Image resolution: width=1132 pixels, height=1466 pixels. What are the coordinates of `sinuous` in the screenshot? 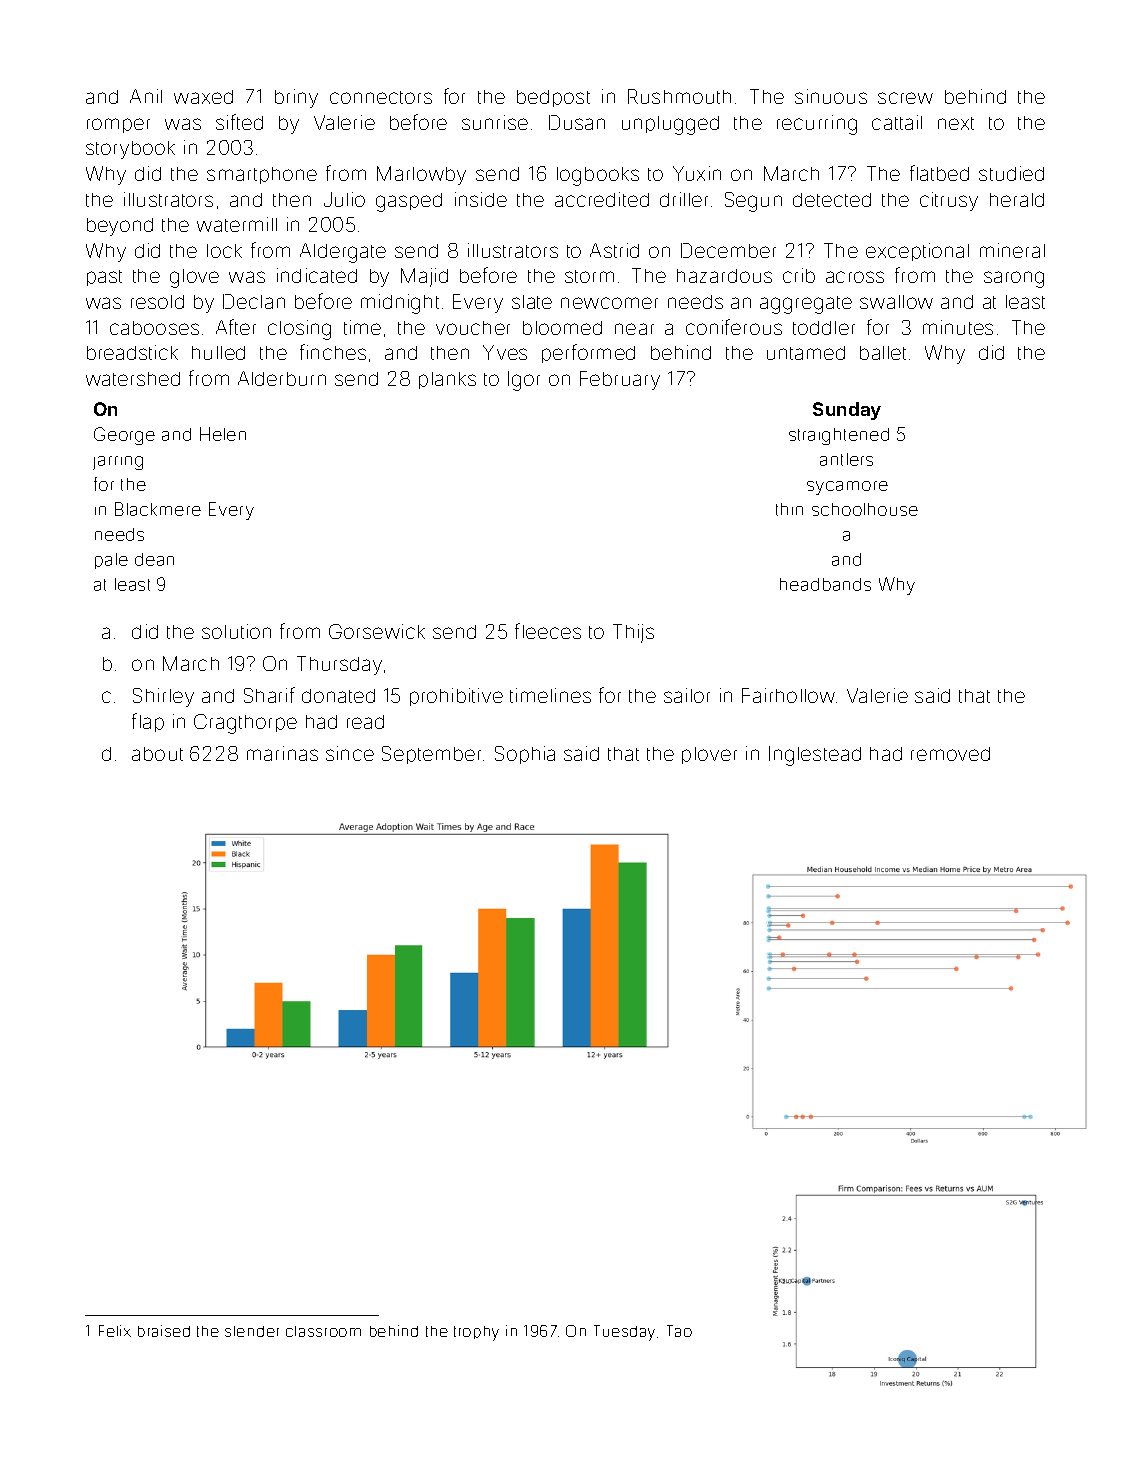 It's located at (831, 96).
